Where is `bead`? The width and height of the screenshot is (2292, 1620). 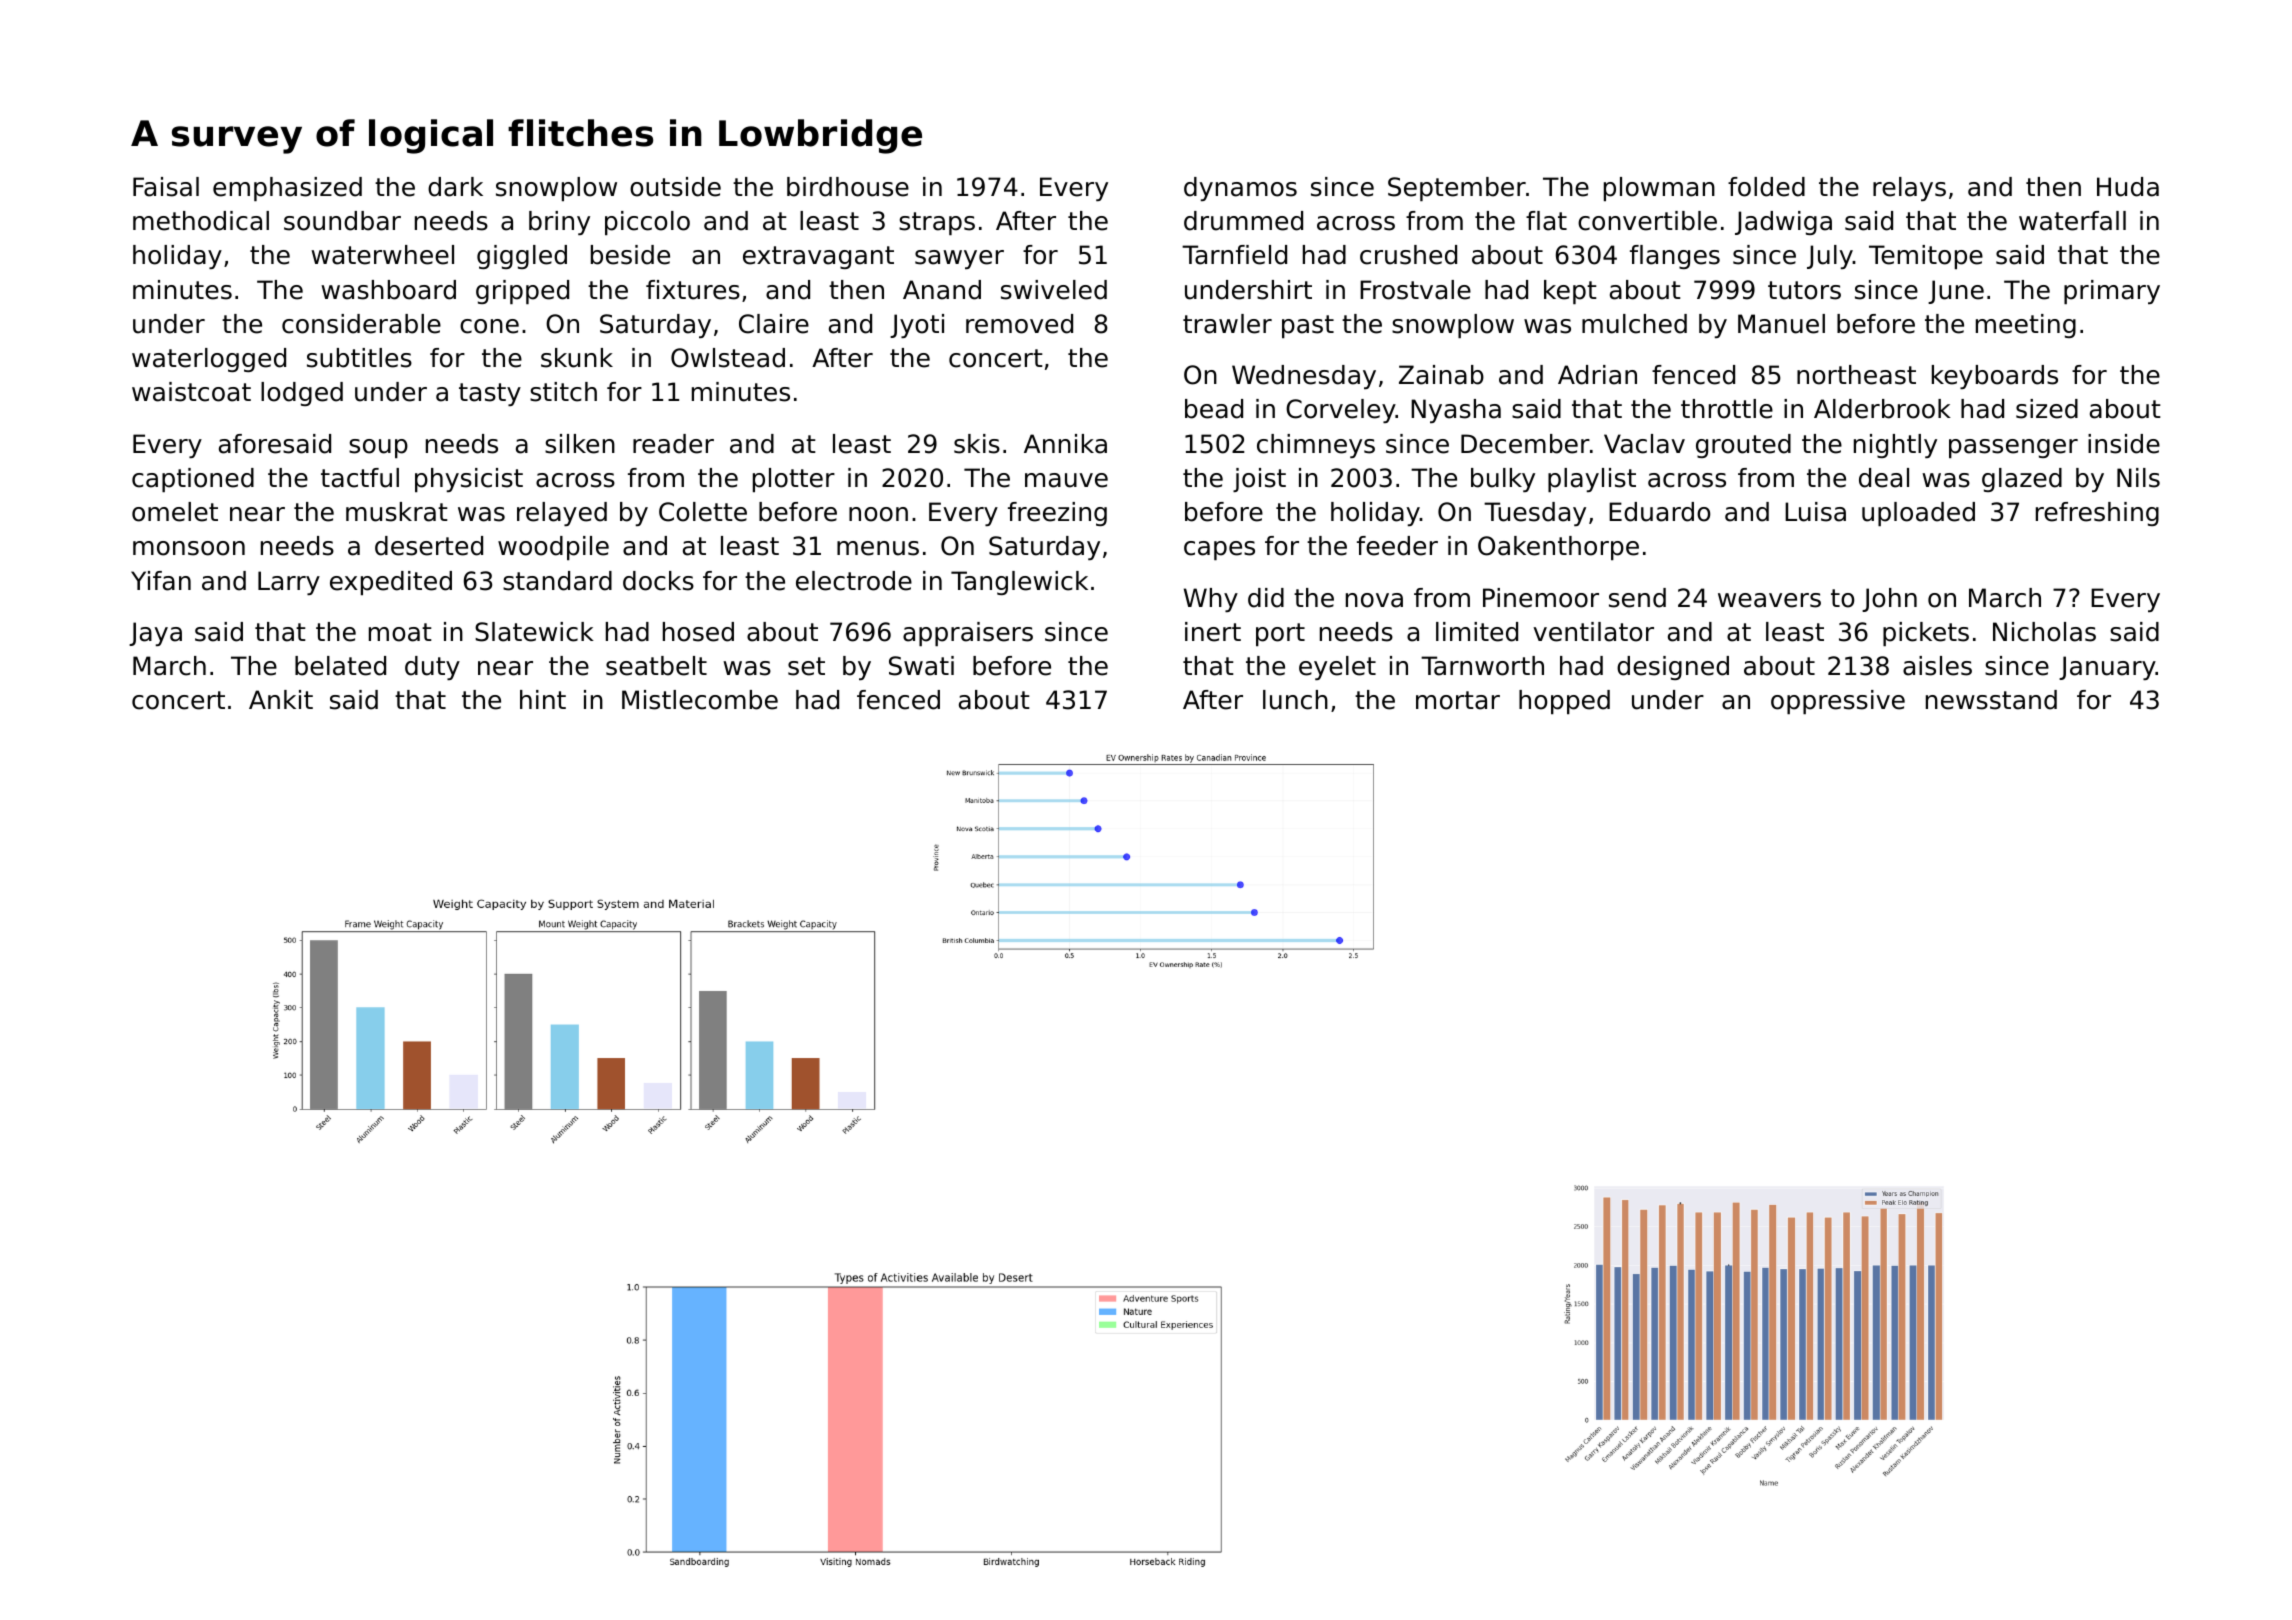 bead is located at coordinates (1214, 409).
